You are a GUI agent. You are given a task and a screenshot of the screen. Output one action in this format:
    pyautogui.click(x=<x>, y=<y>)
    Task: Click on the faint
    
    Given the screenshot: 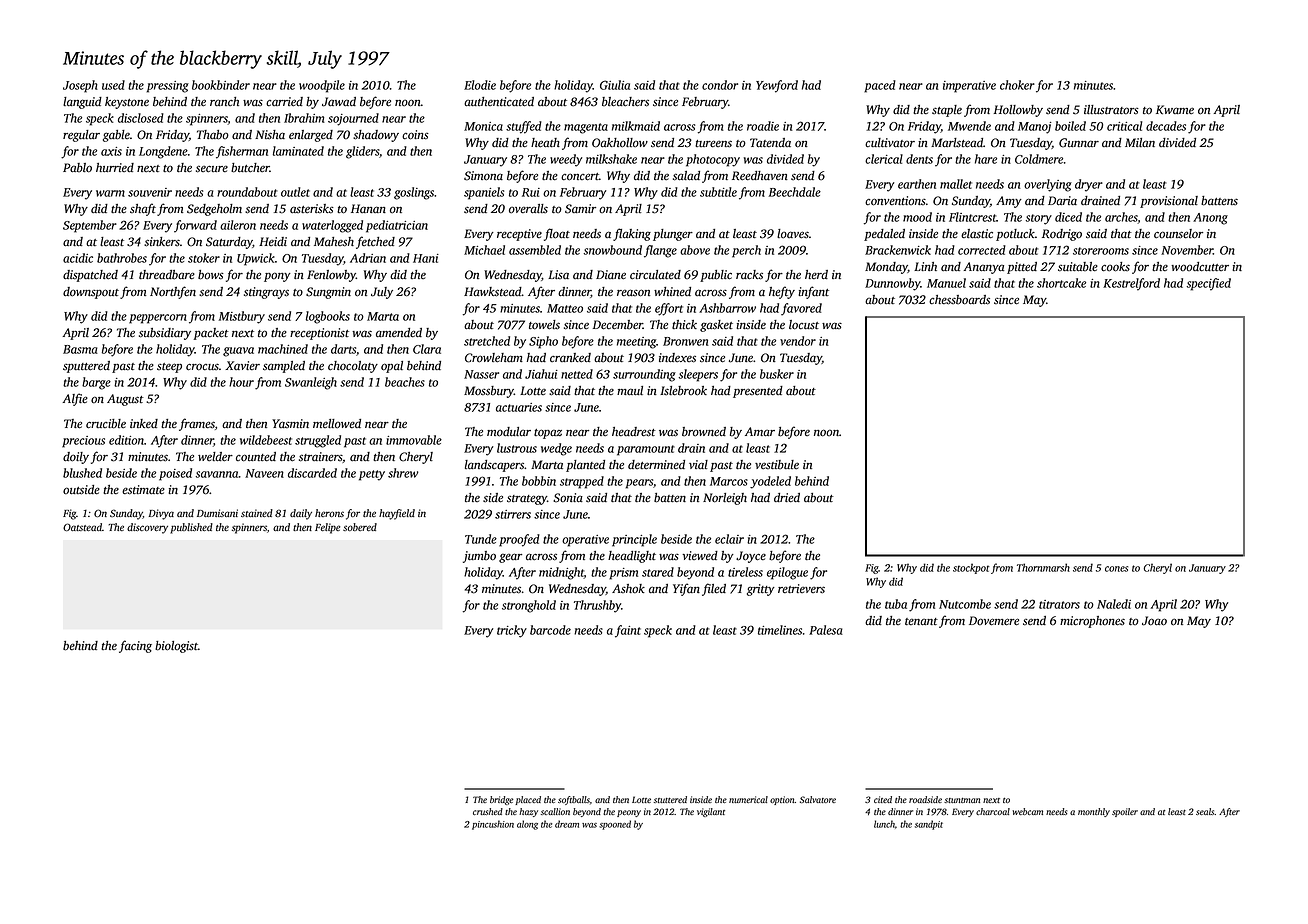 What is the action you would take?
    pyautogui.click(x=628, y=631)
